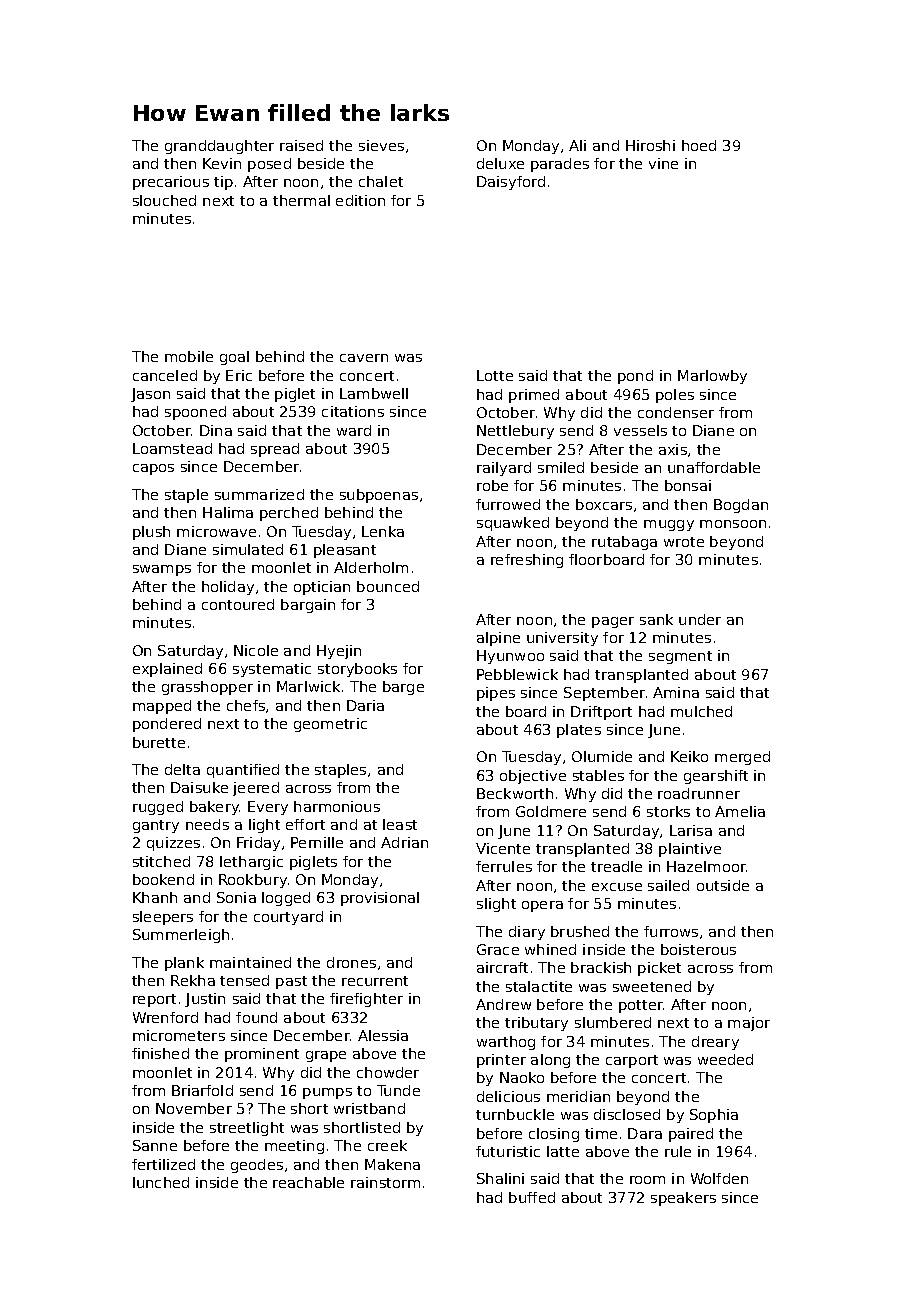 The image size is (908, 1316). What do you see at coordinates (219, 147) in the document?
I see `granddaughter` at bounding box center [219, 147].
